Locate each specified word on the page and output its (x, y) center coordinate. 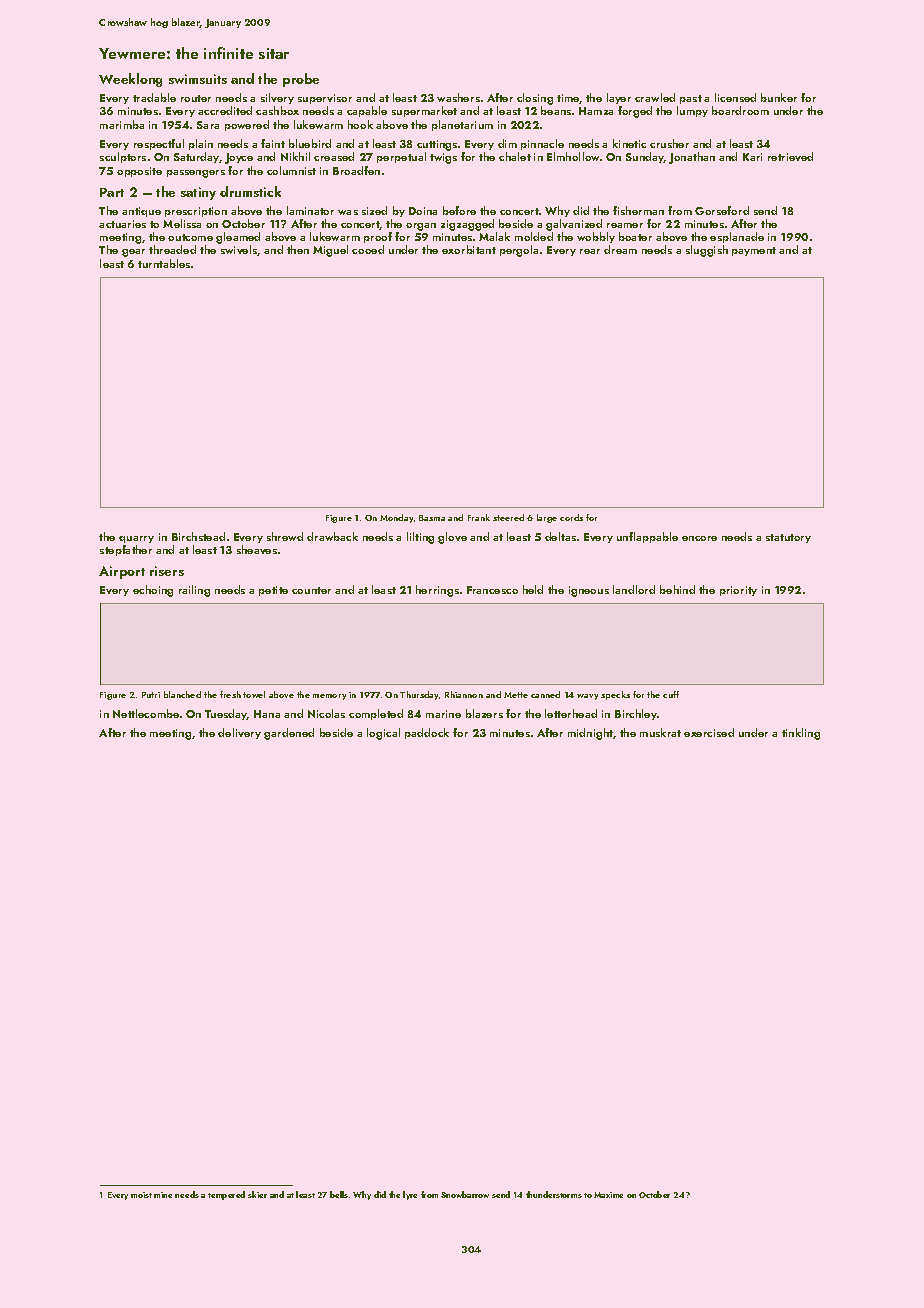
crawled (655, 97)
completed (376, 714)
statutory (788, 538)
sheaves (257, 549)
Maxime (608, 1195)
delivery (239, 733)
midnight (590, 734)
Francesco (492, 590)
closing (535, 99)
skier (257, 1194)
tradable (154, 97)
